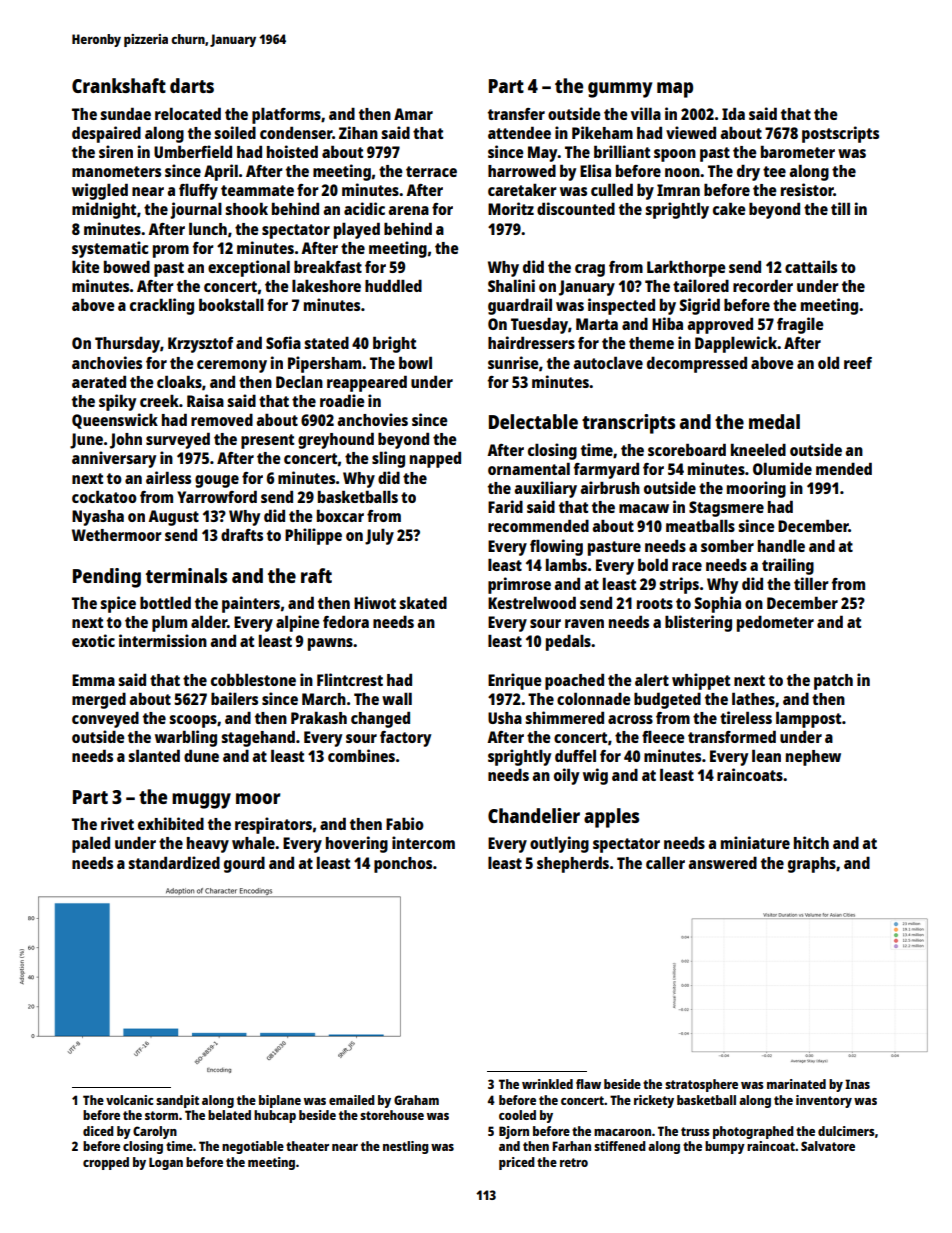 This image has height=1233, width=952. I want to click on wrinkled, so click(547, 1084).
